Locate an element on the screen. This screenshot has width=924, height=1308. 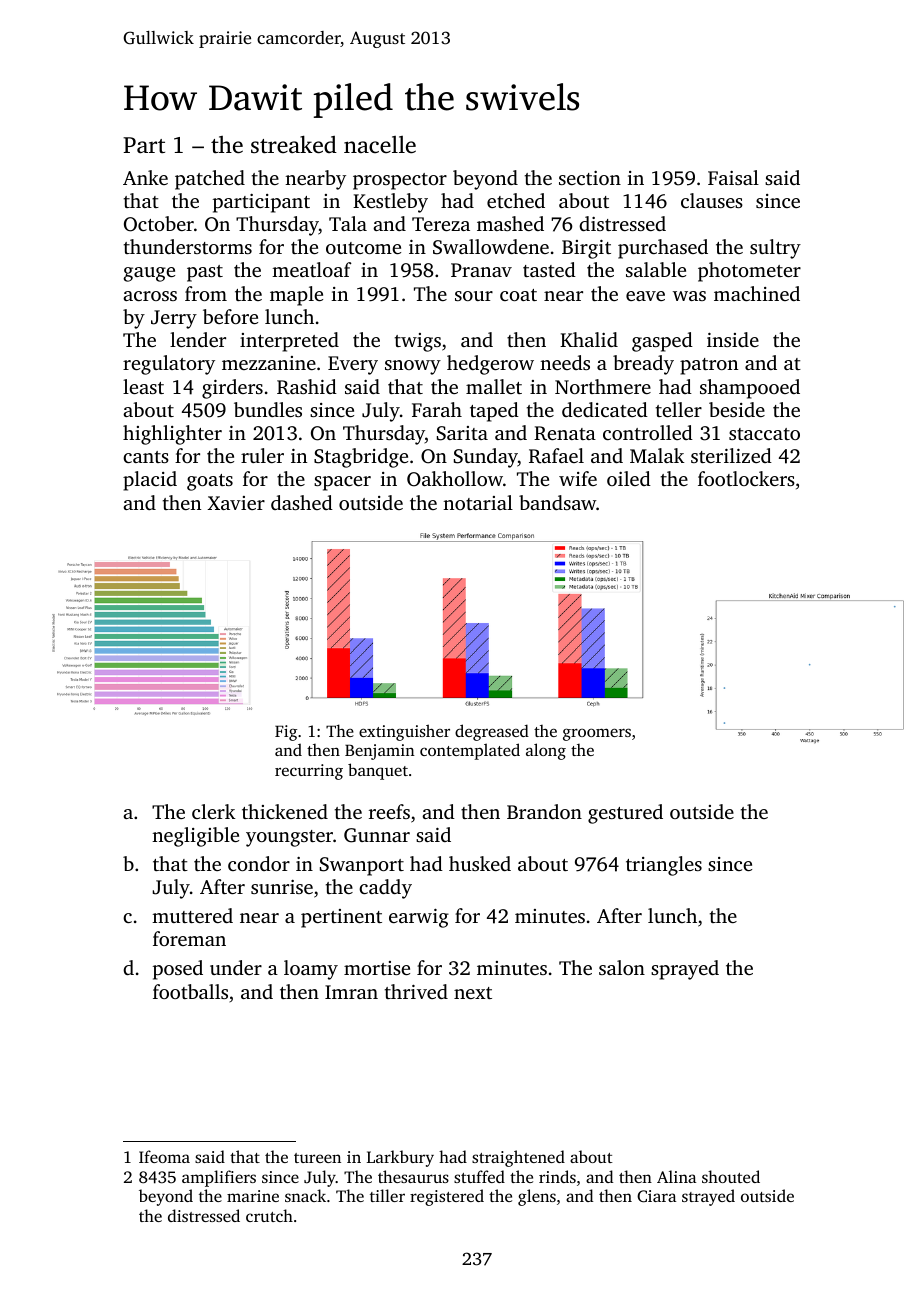
sunrise is located at coordinates (282, 887).
